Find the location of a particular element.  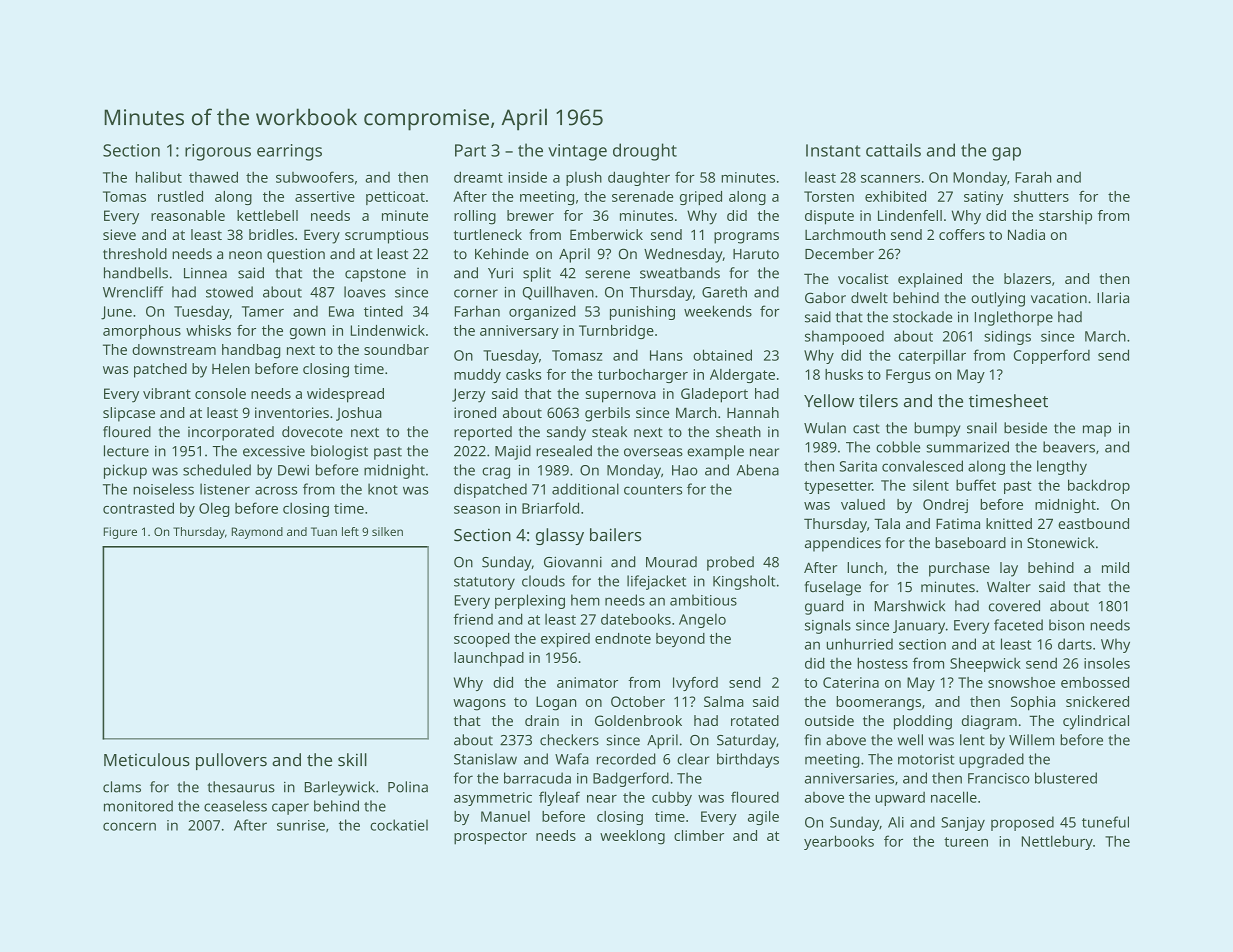

animator is located at coordinates (587, 682).
